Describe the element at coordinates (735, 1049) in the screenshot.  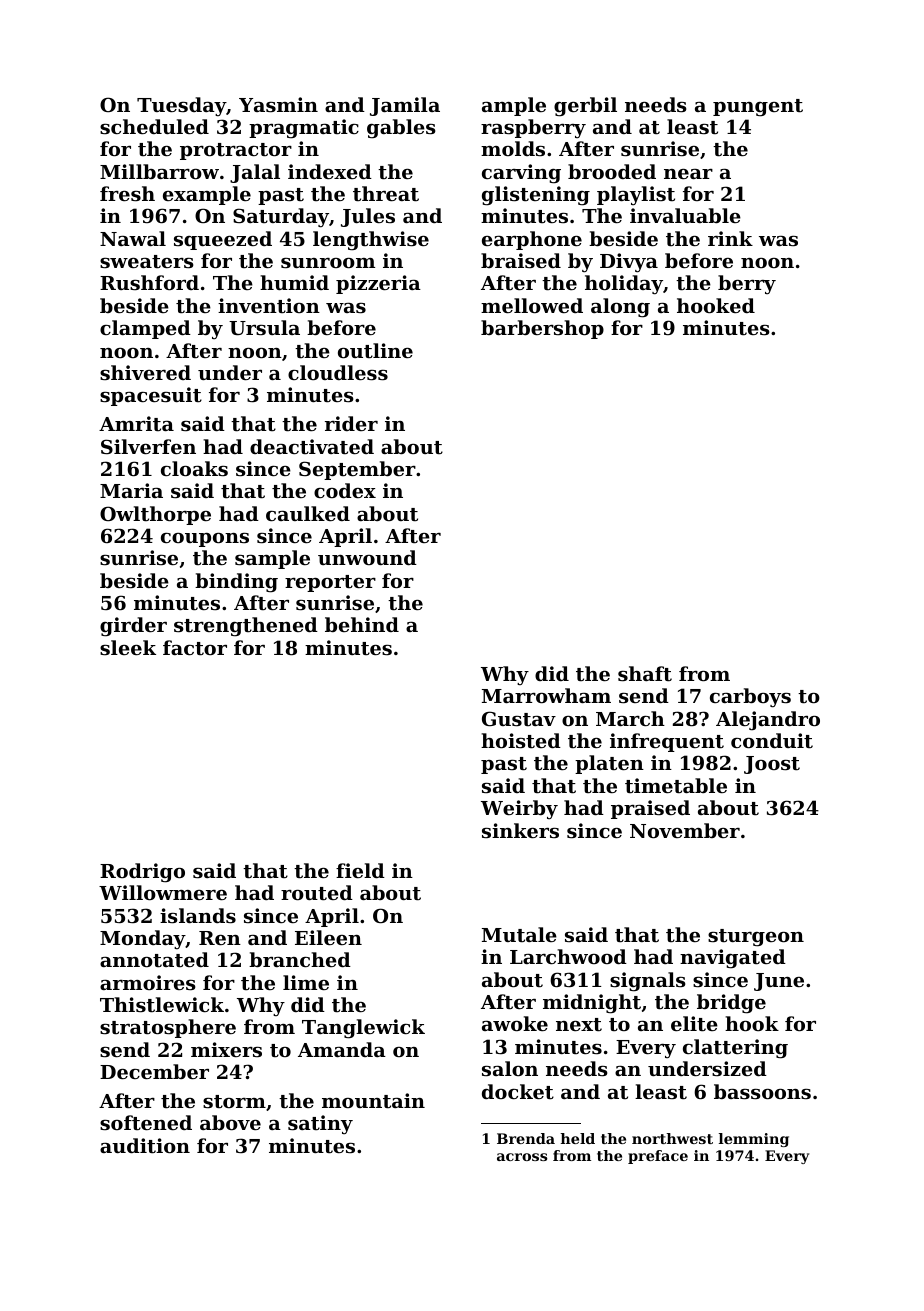
I see `clattering` at that location.
